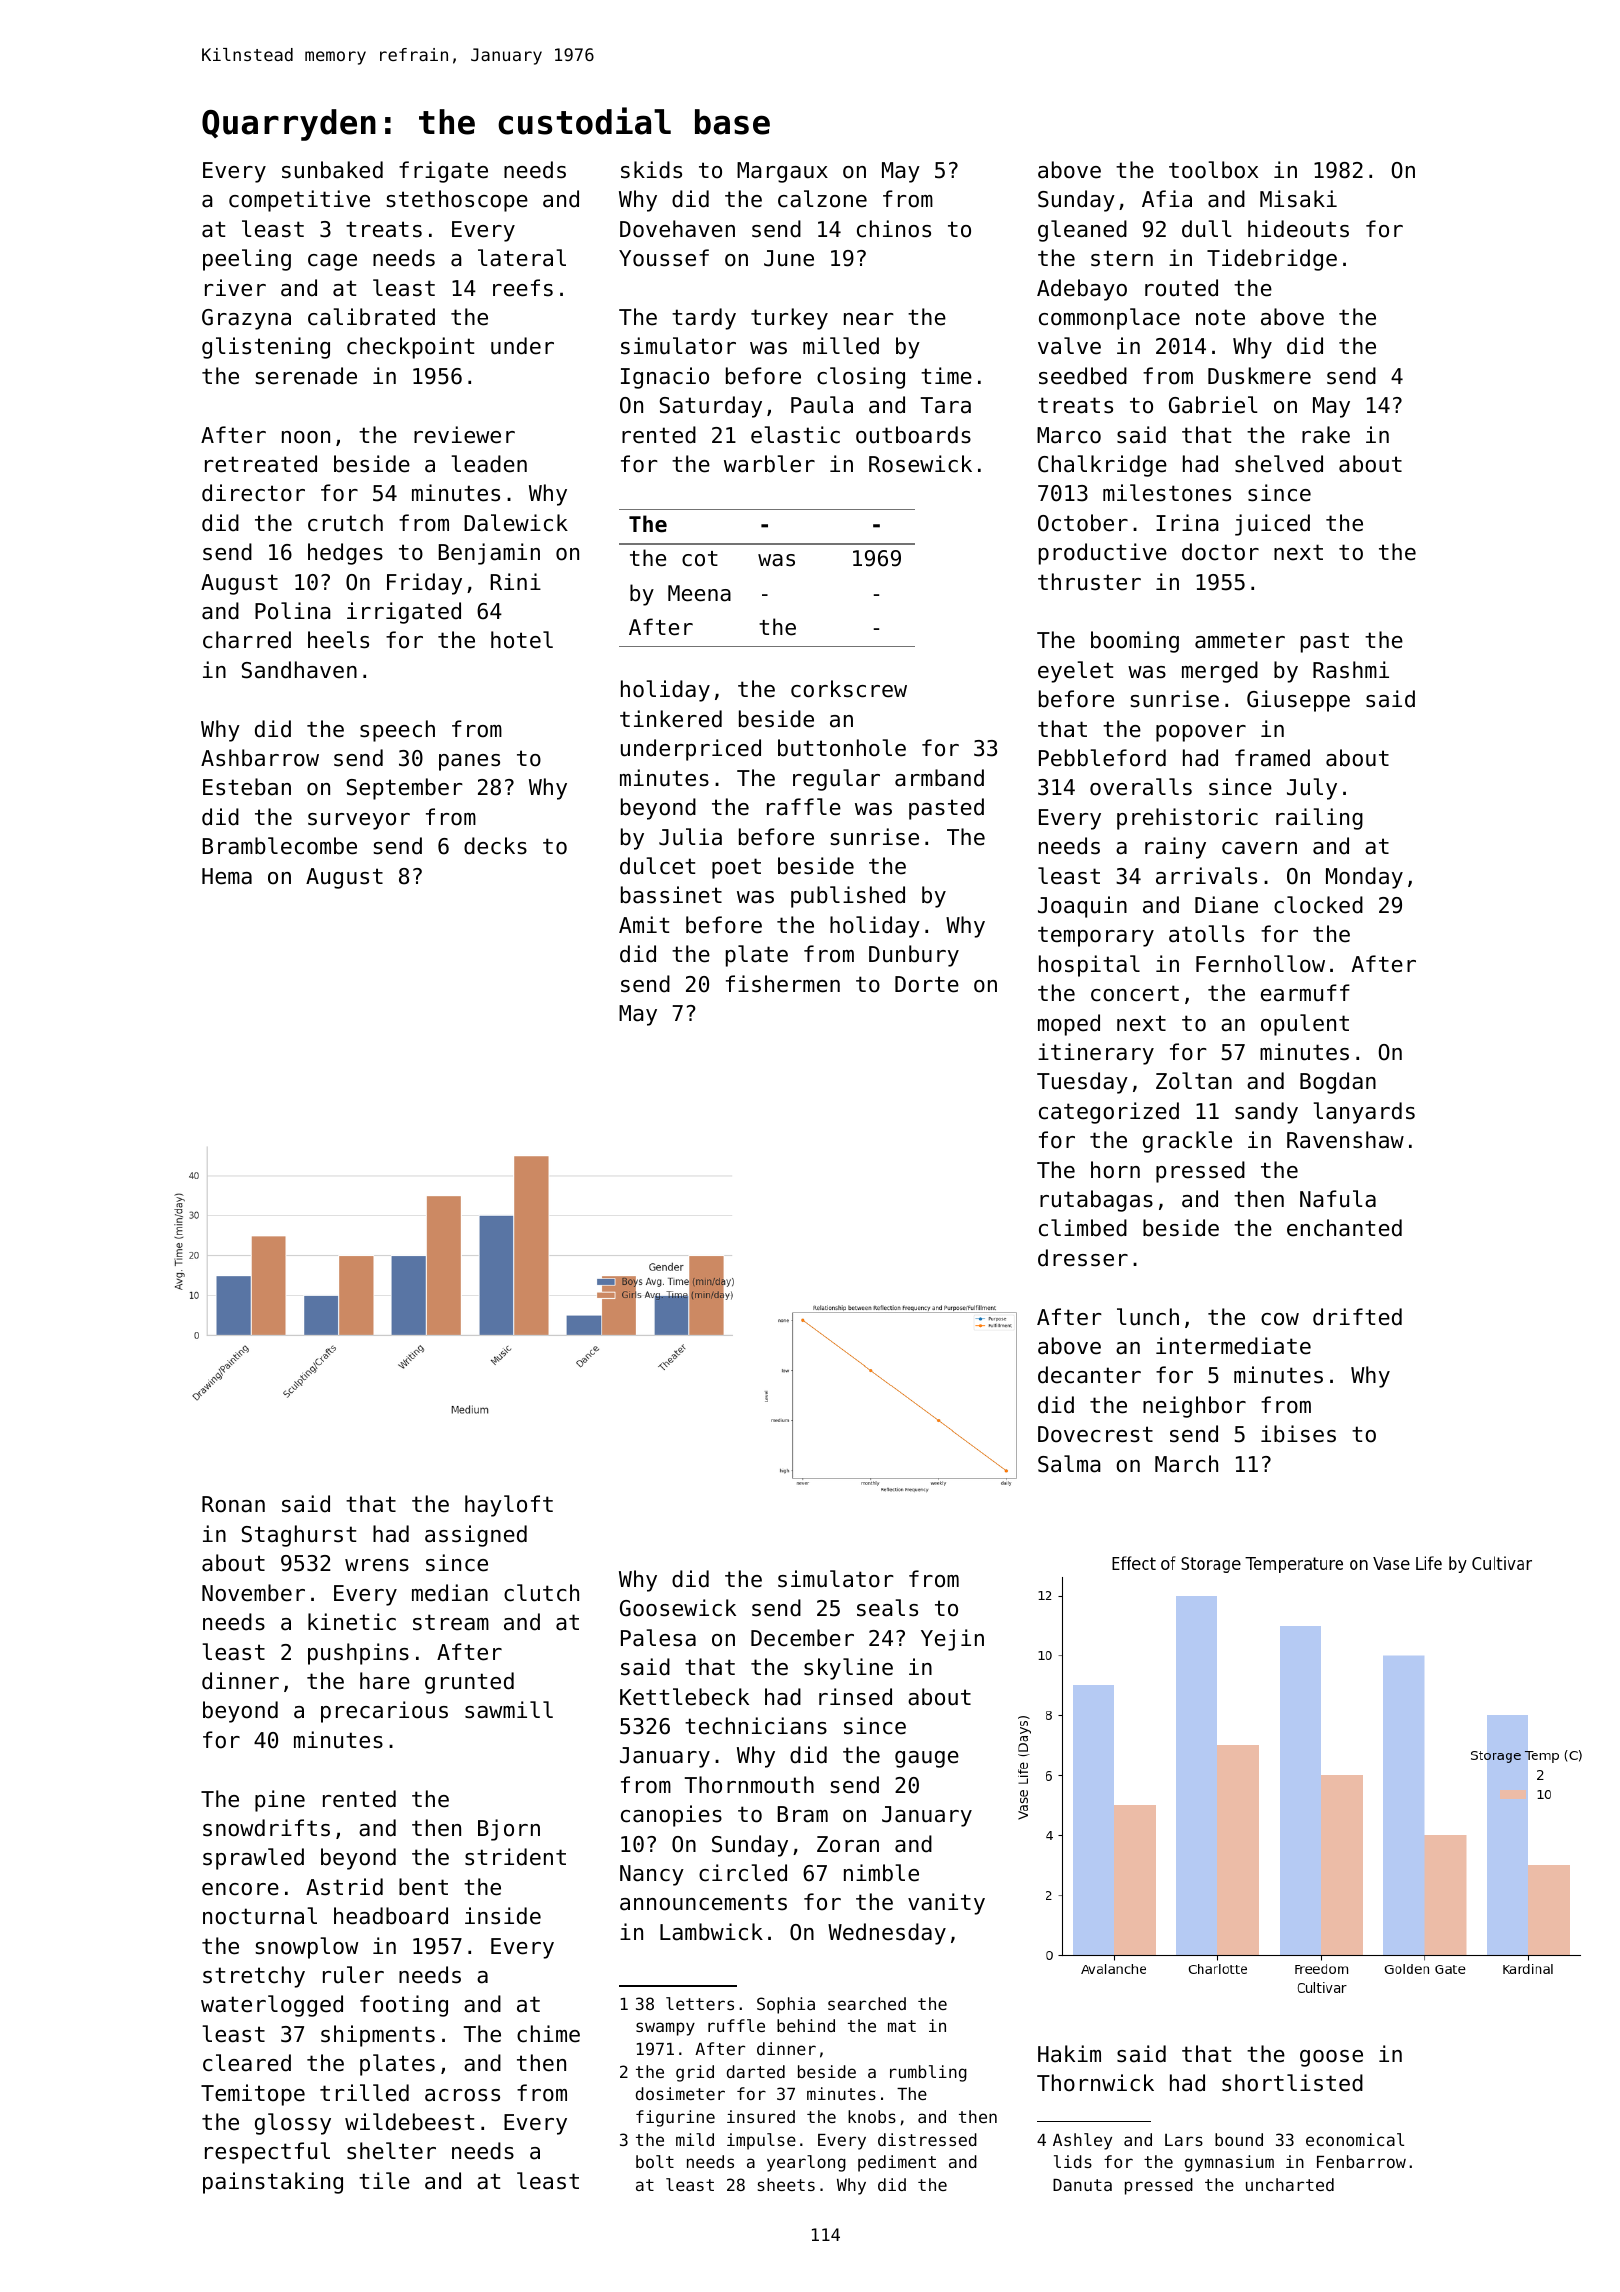 The width and height of the screenshot is (1620, 2292). Describe the element at coordinates (1364, 1113) in the screenshot. I see `lanyards` at that location.
